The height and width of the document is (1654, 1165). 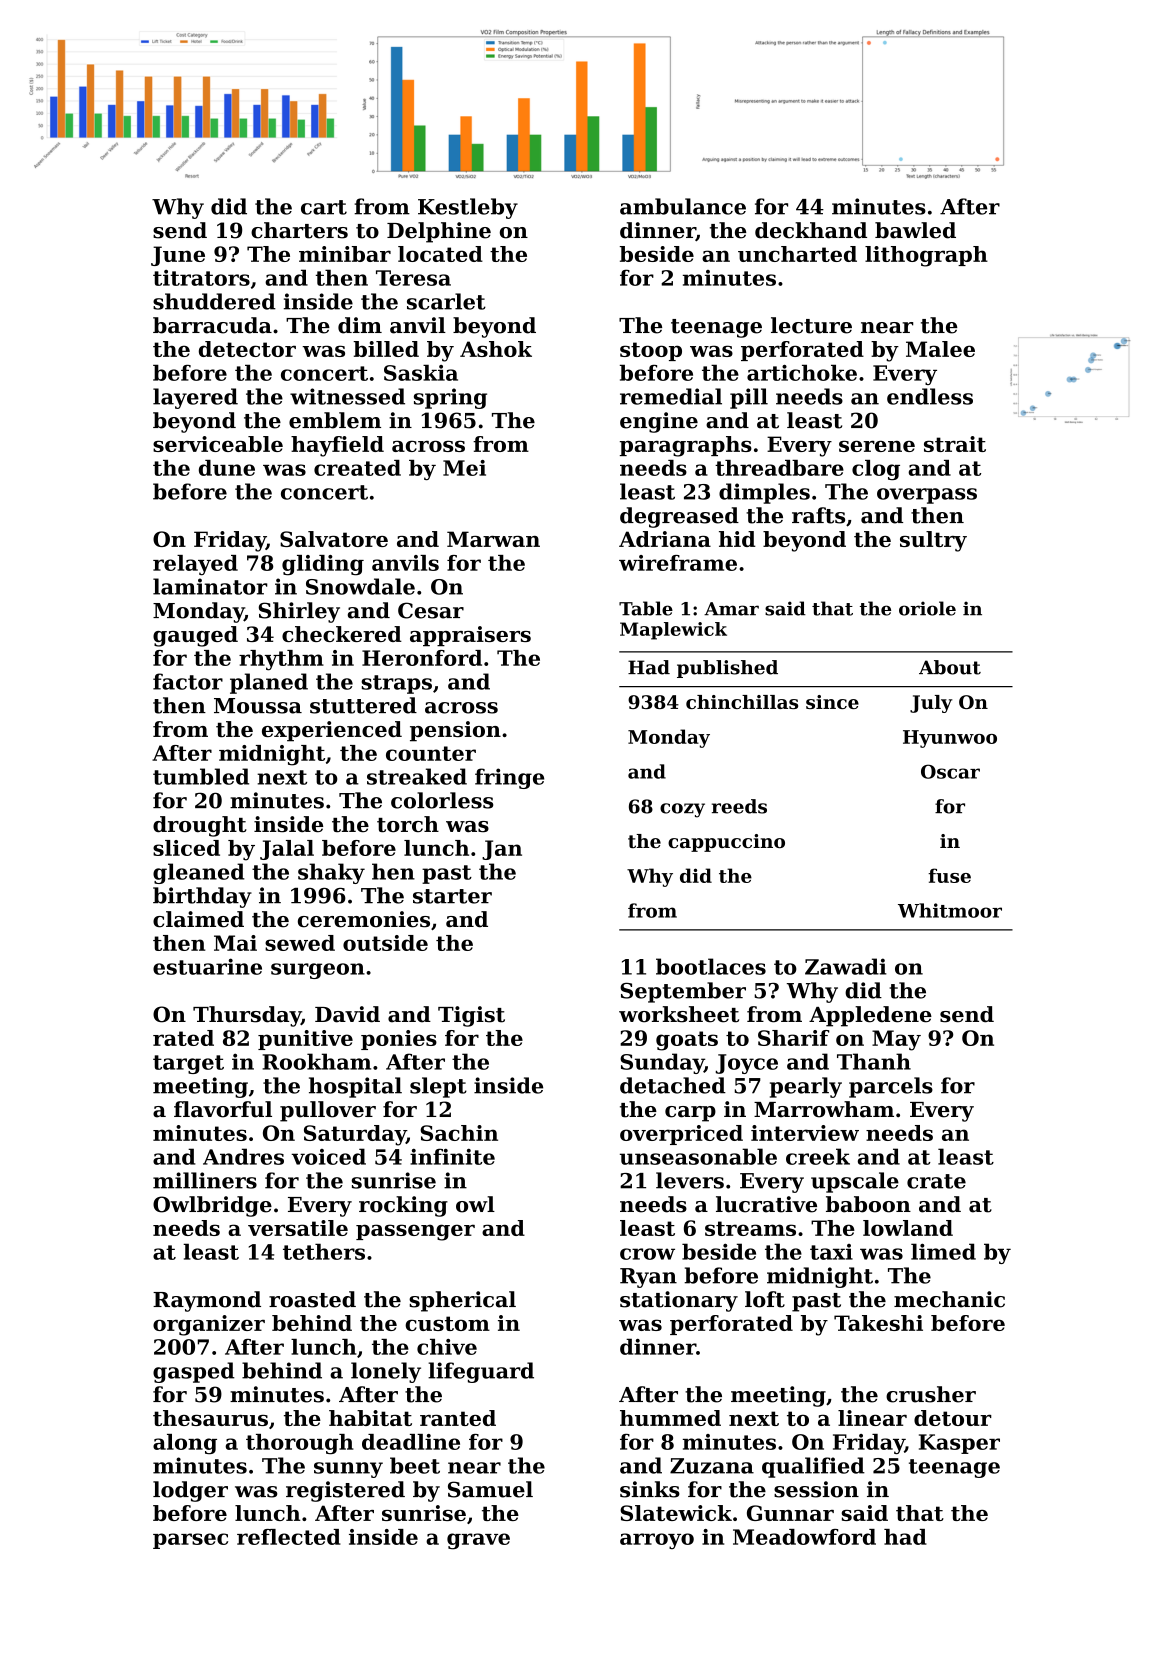 What do you see at coordinates (190, 1491) in the document?
I see `lodger` at bounding box center [190, 1491].
